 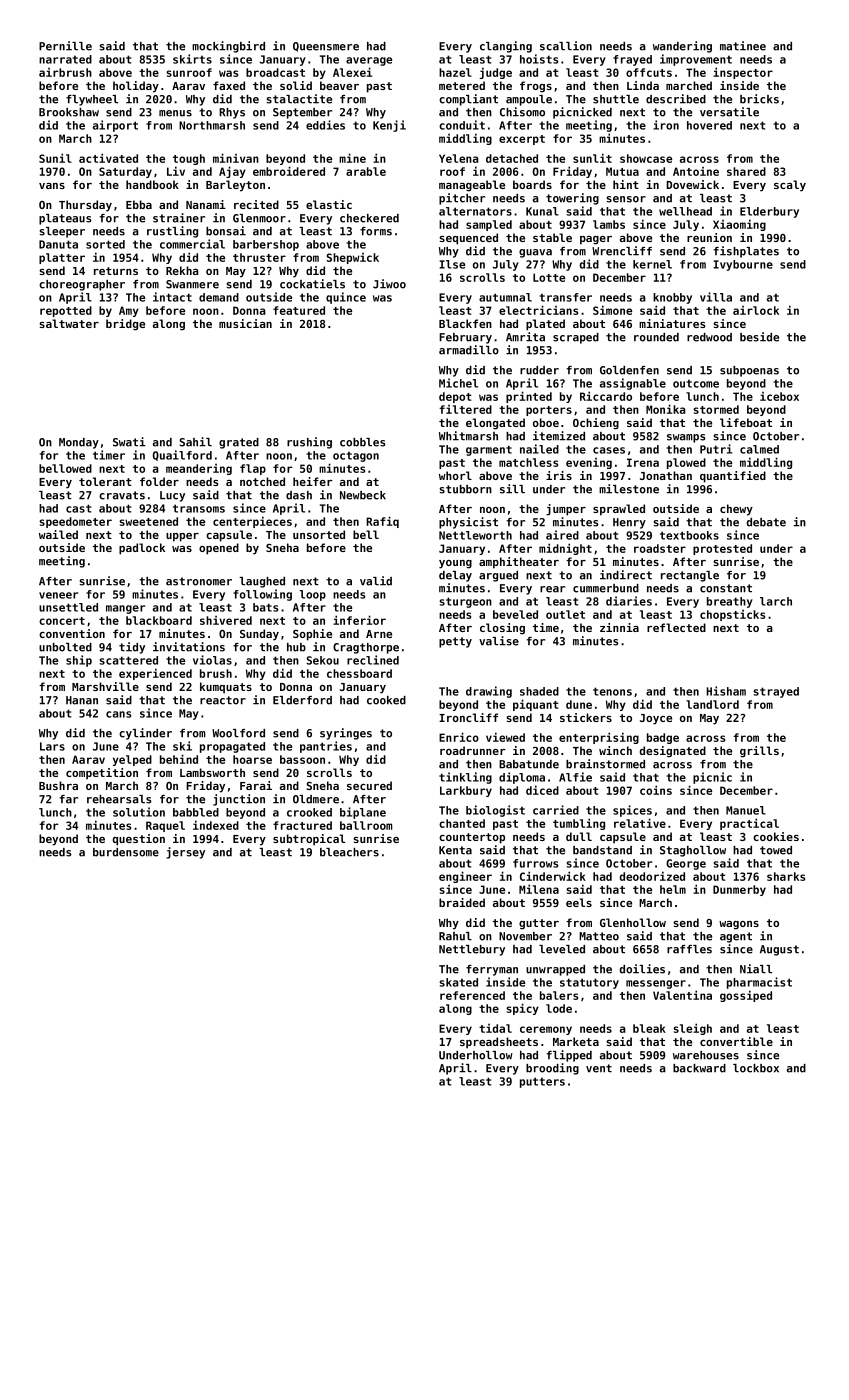 What do you see at coordinates (542, 1082) in the screenshot?
I see `putters` at bounding box center [542, 1082].
